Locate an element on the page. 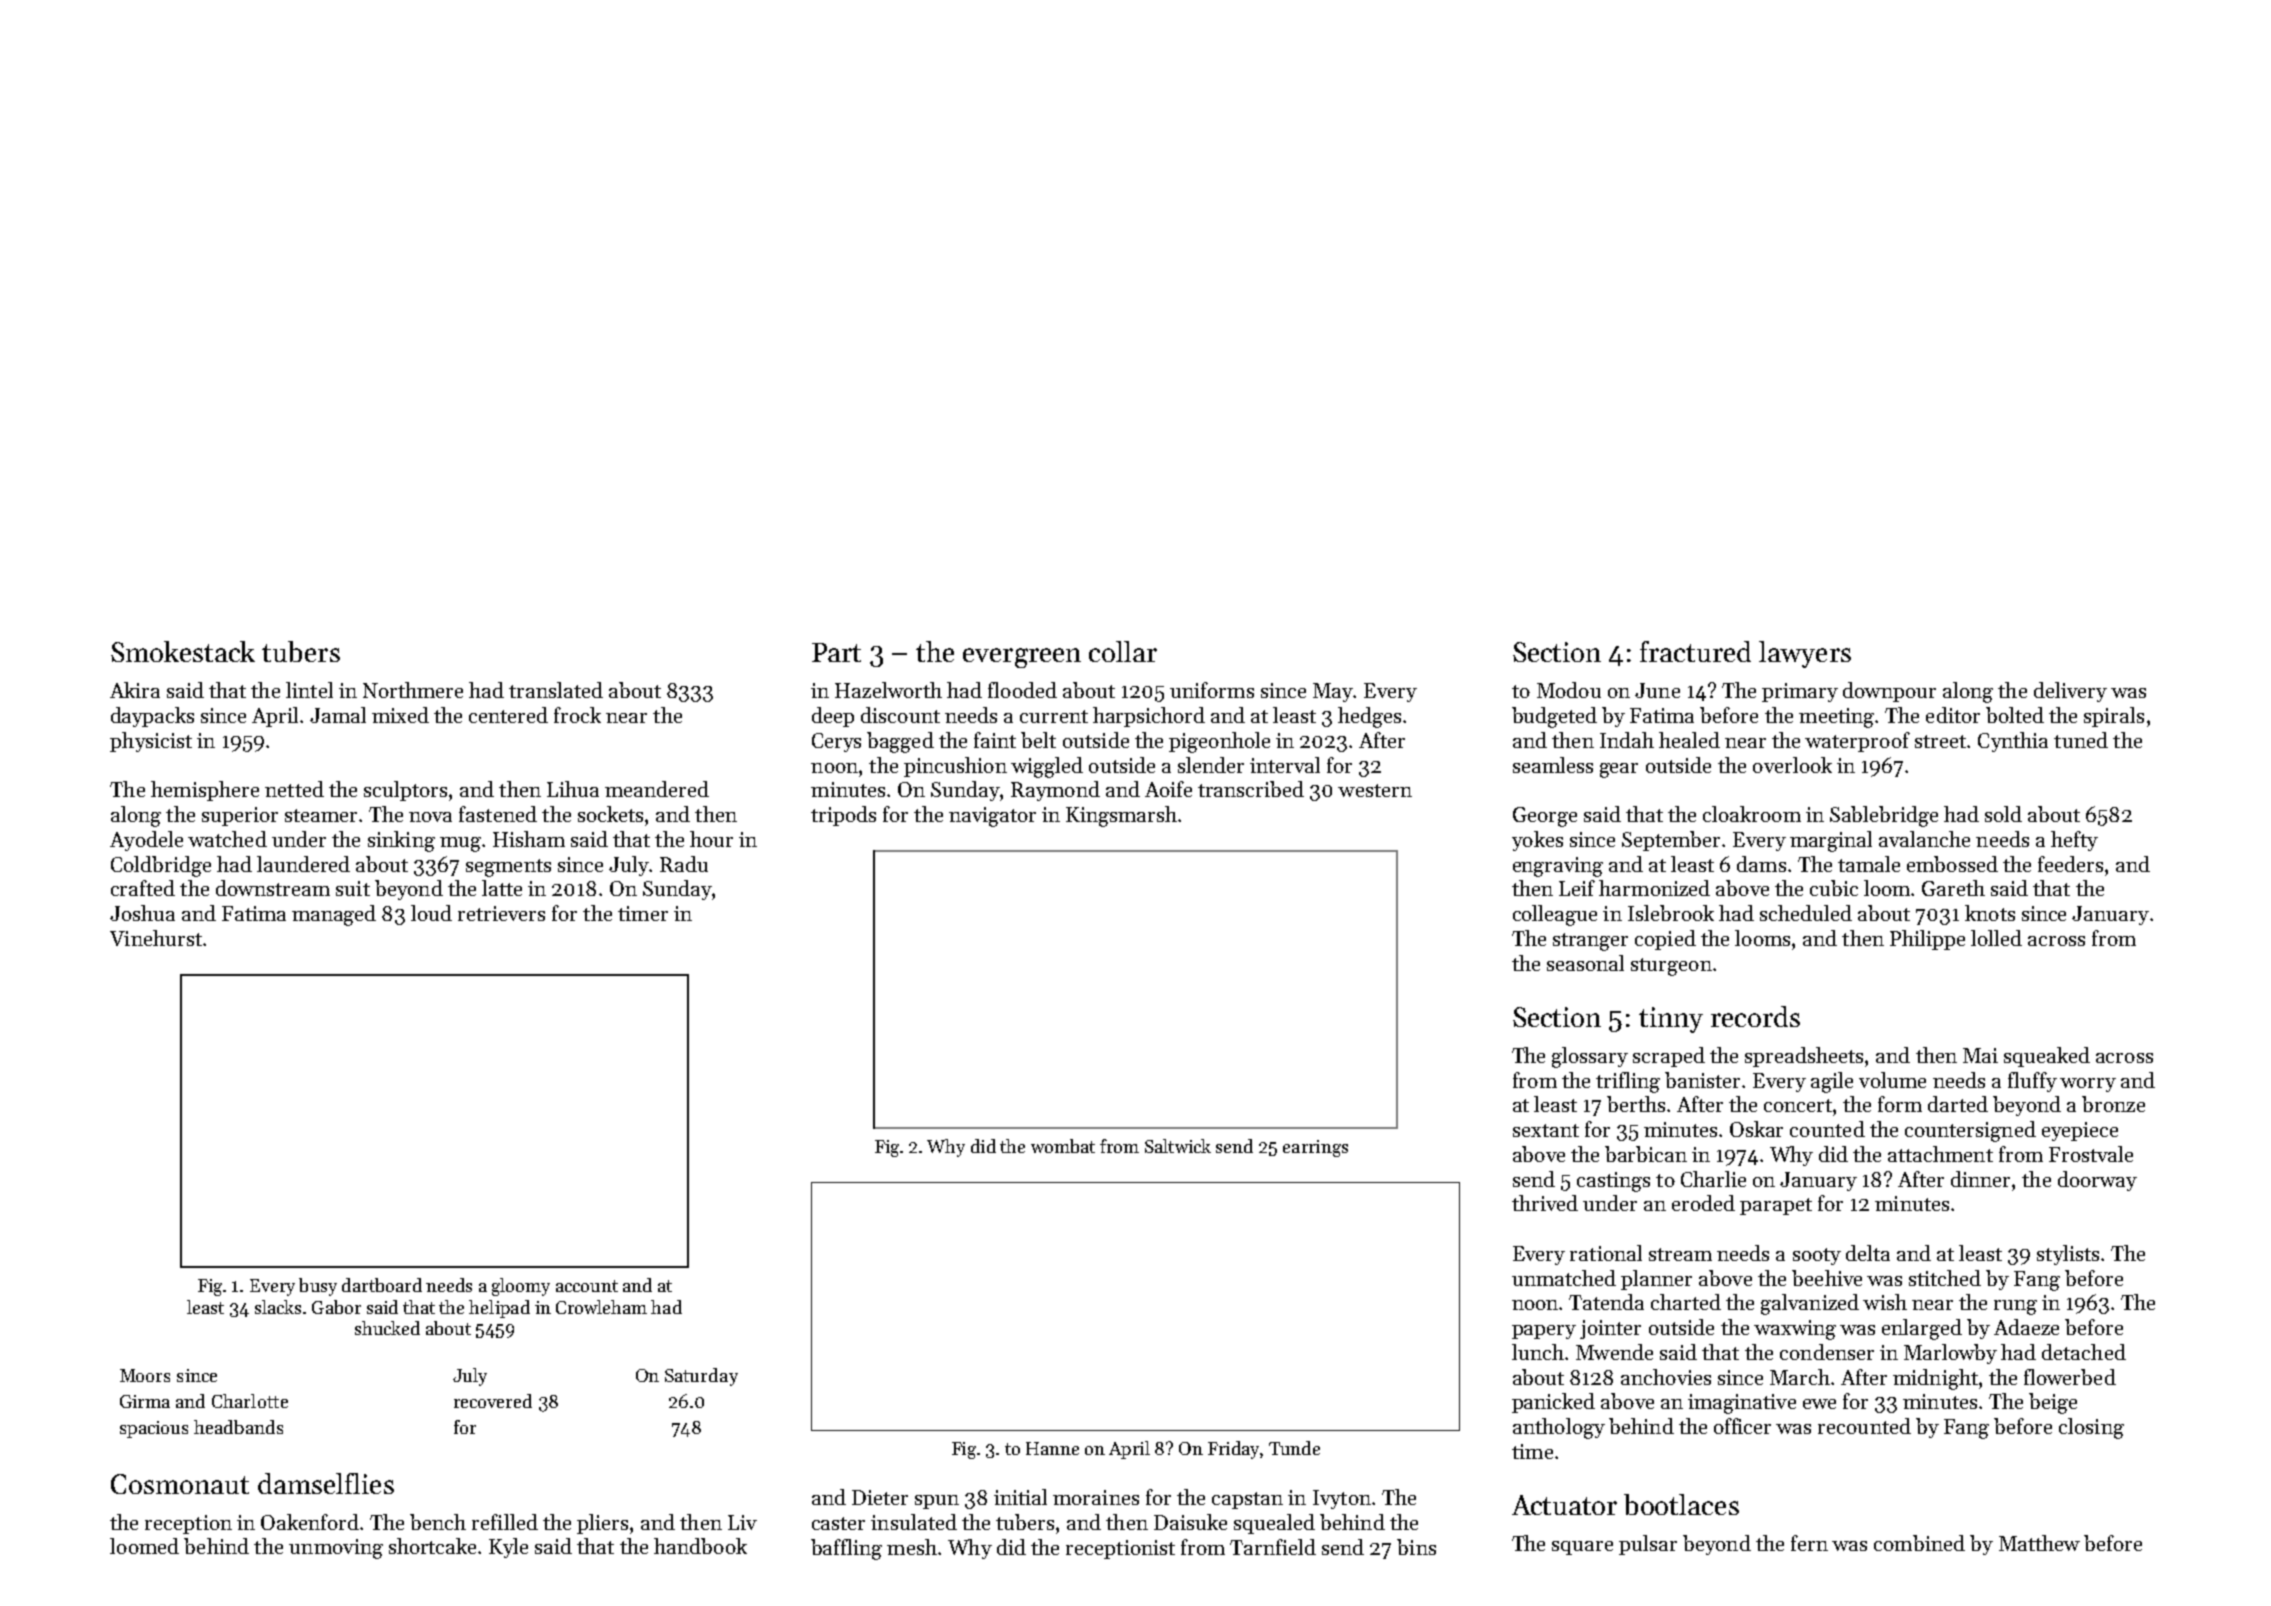  Dieter is located at coordinates (880, 1497).
